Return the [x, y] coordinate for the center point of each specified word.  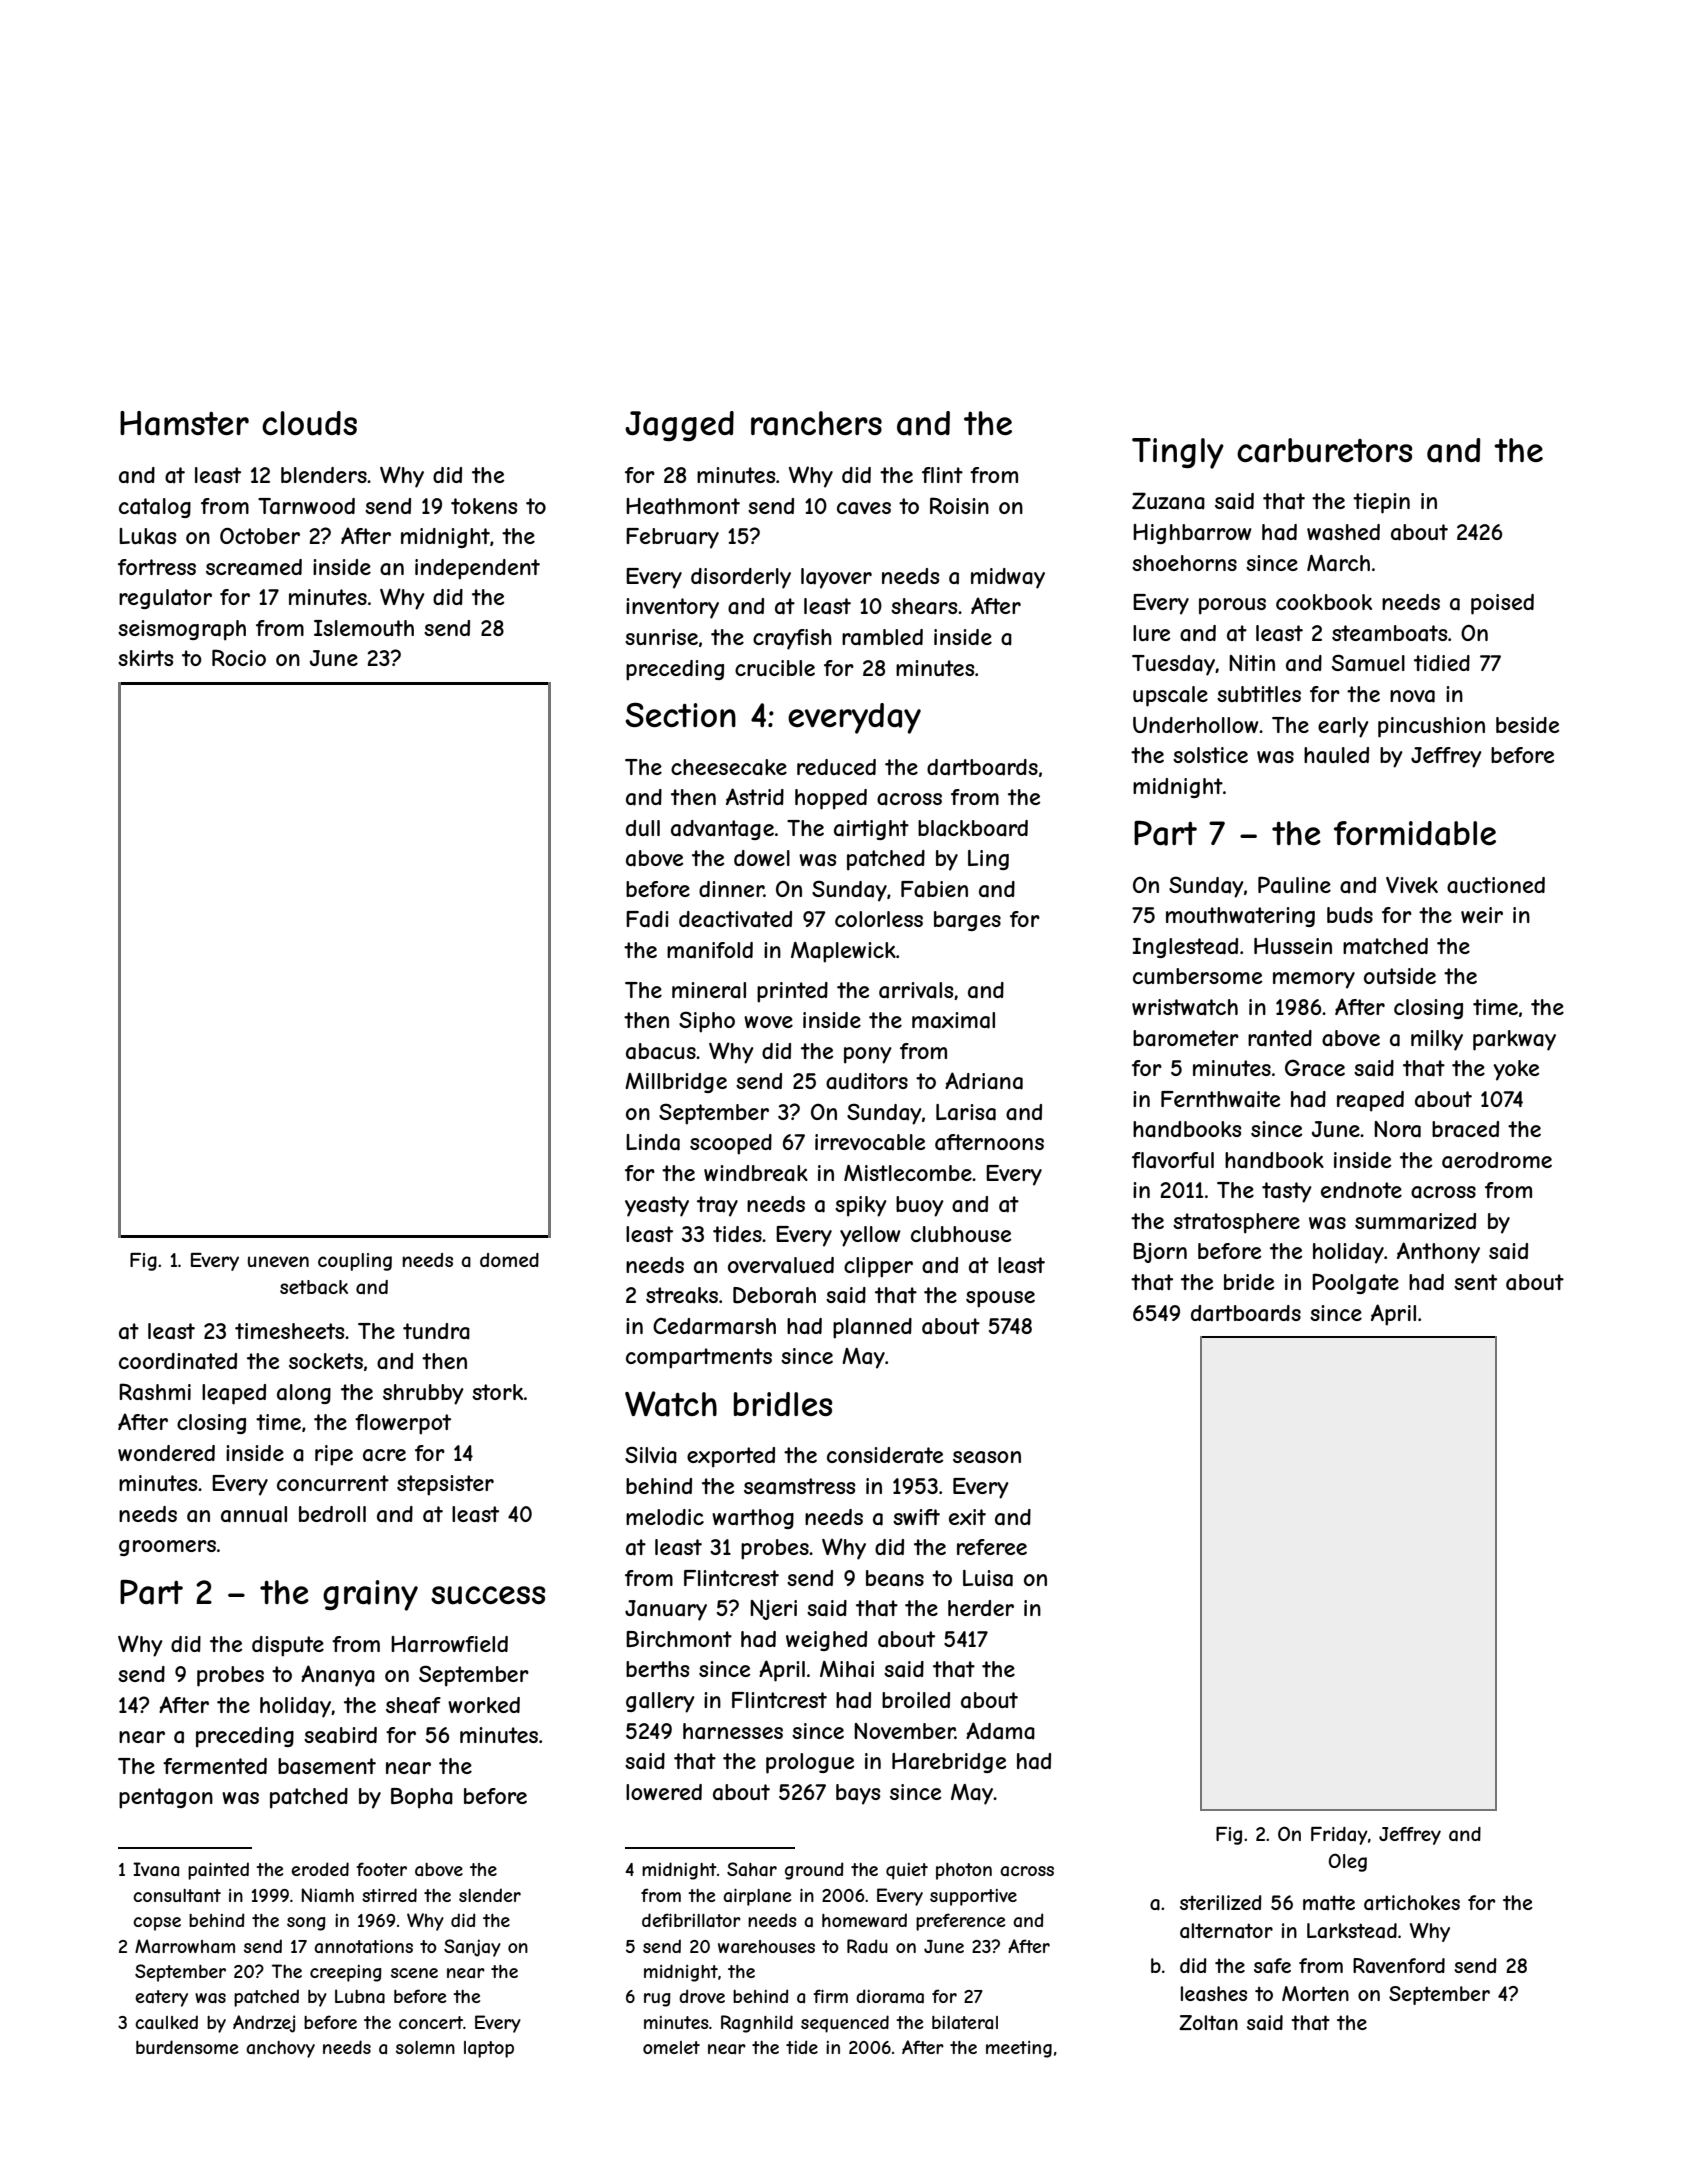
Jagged [679, 426]
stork [498, 1392]
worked [484, 1705]
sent [1475, 1282]
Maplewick [843, 952]
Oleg [1348, 1862]
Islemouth [364, 628]
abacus [661, 1051]
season [987, 1457]
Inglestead [1185, 948]
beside [1527, 725]
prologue [810, 1763]
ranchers [816, 423]
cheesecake [729, 767]
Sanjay [472, 1948]
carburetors [1324, 450]
